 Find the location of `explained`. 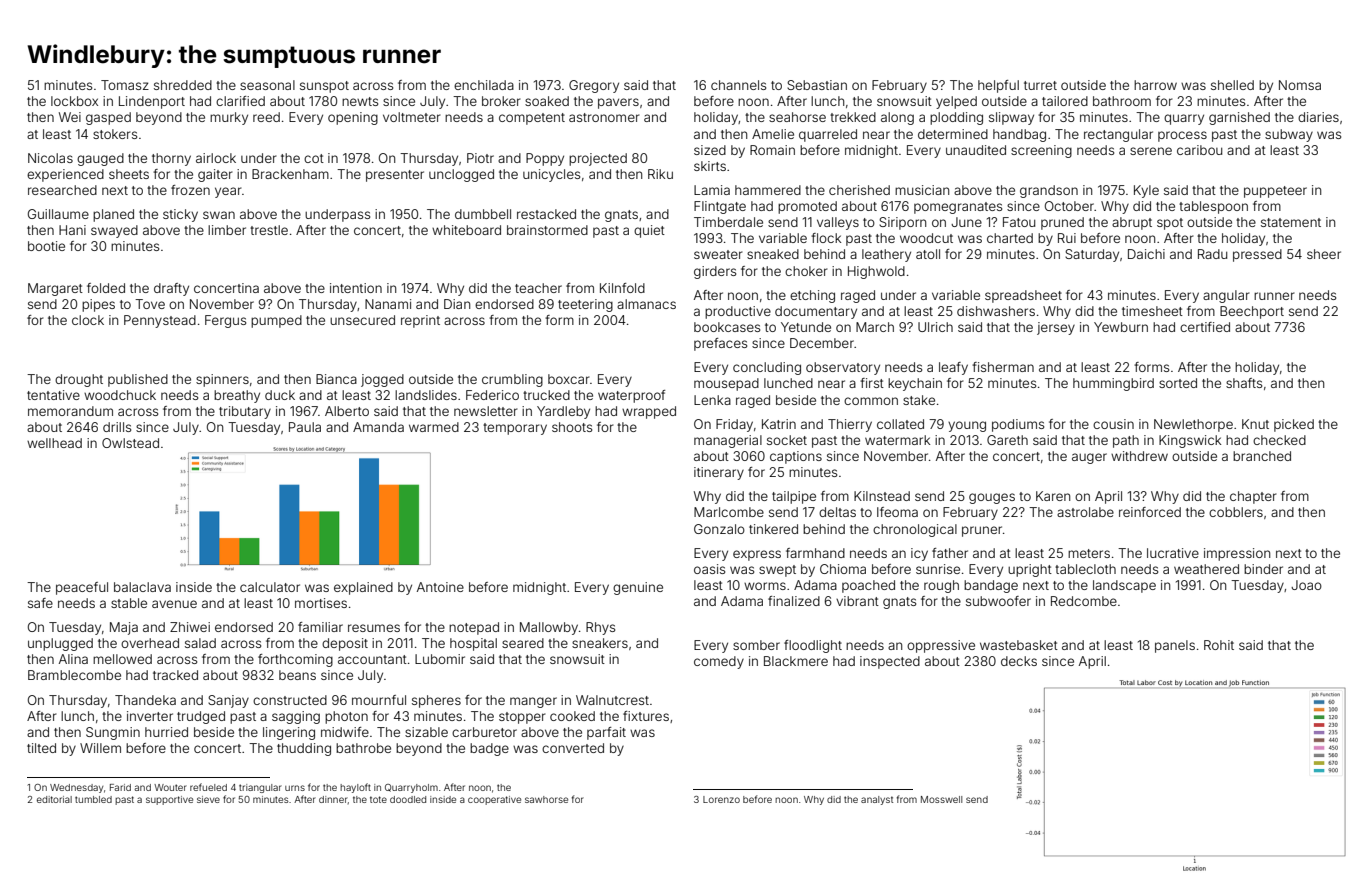

explained is located at coordinates (363, 588).
